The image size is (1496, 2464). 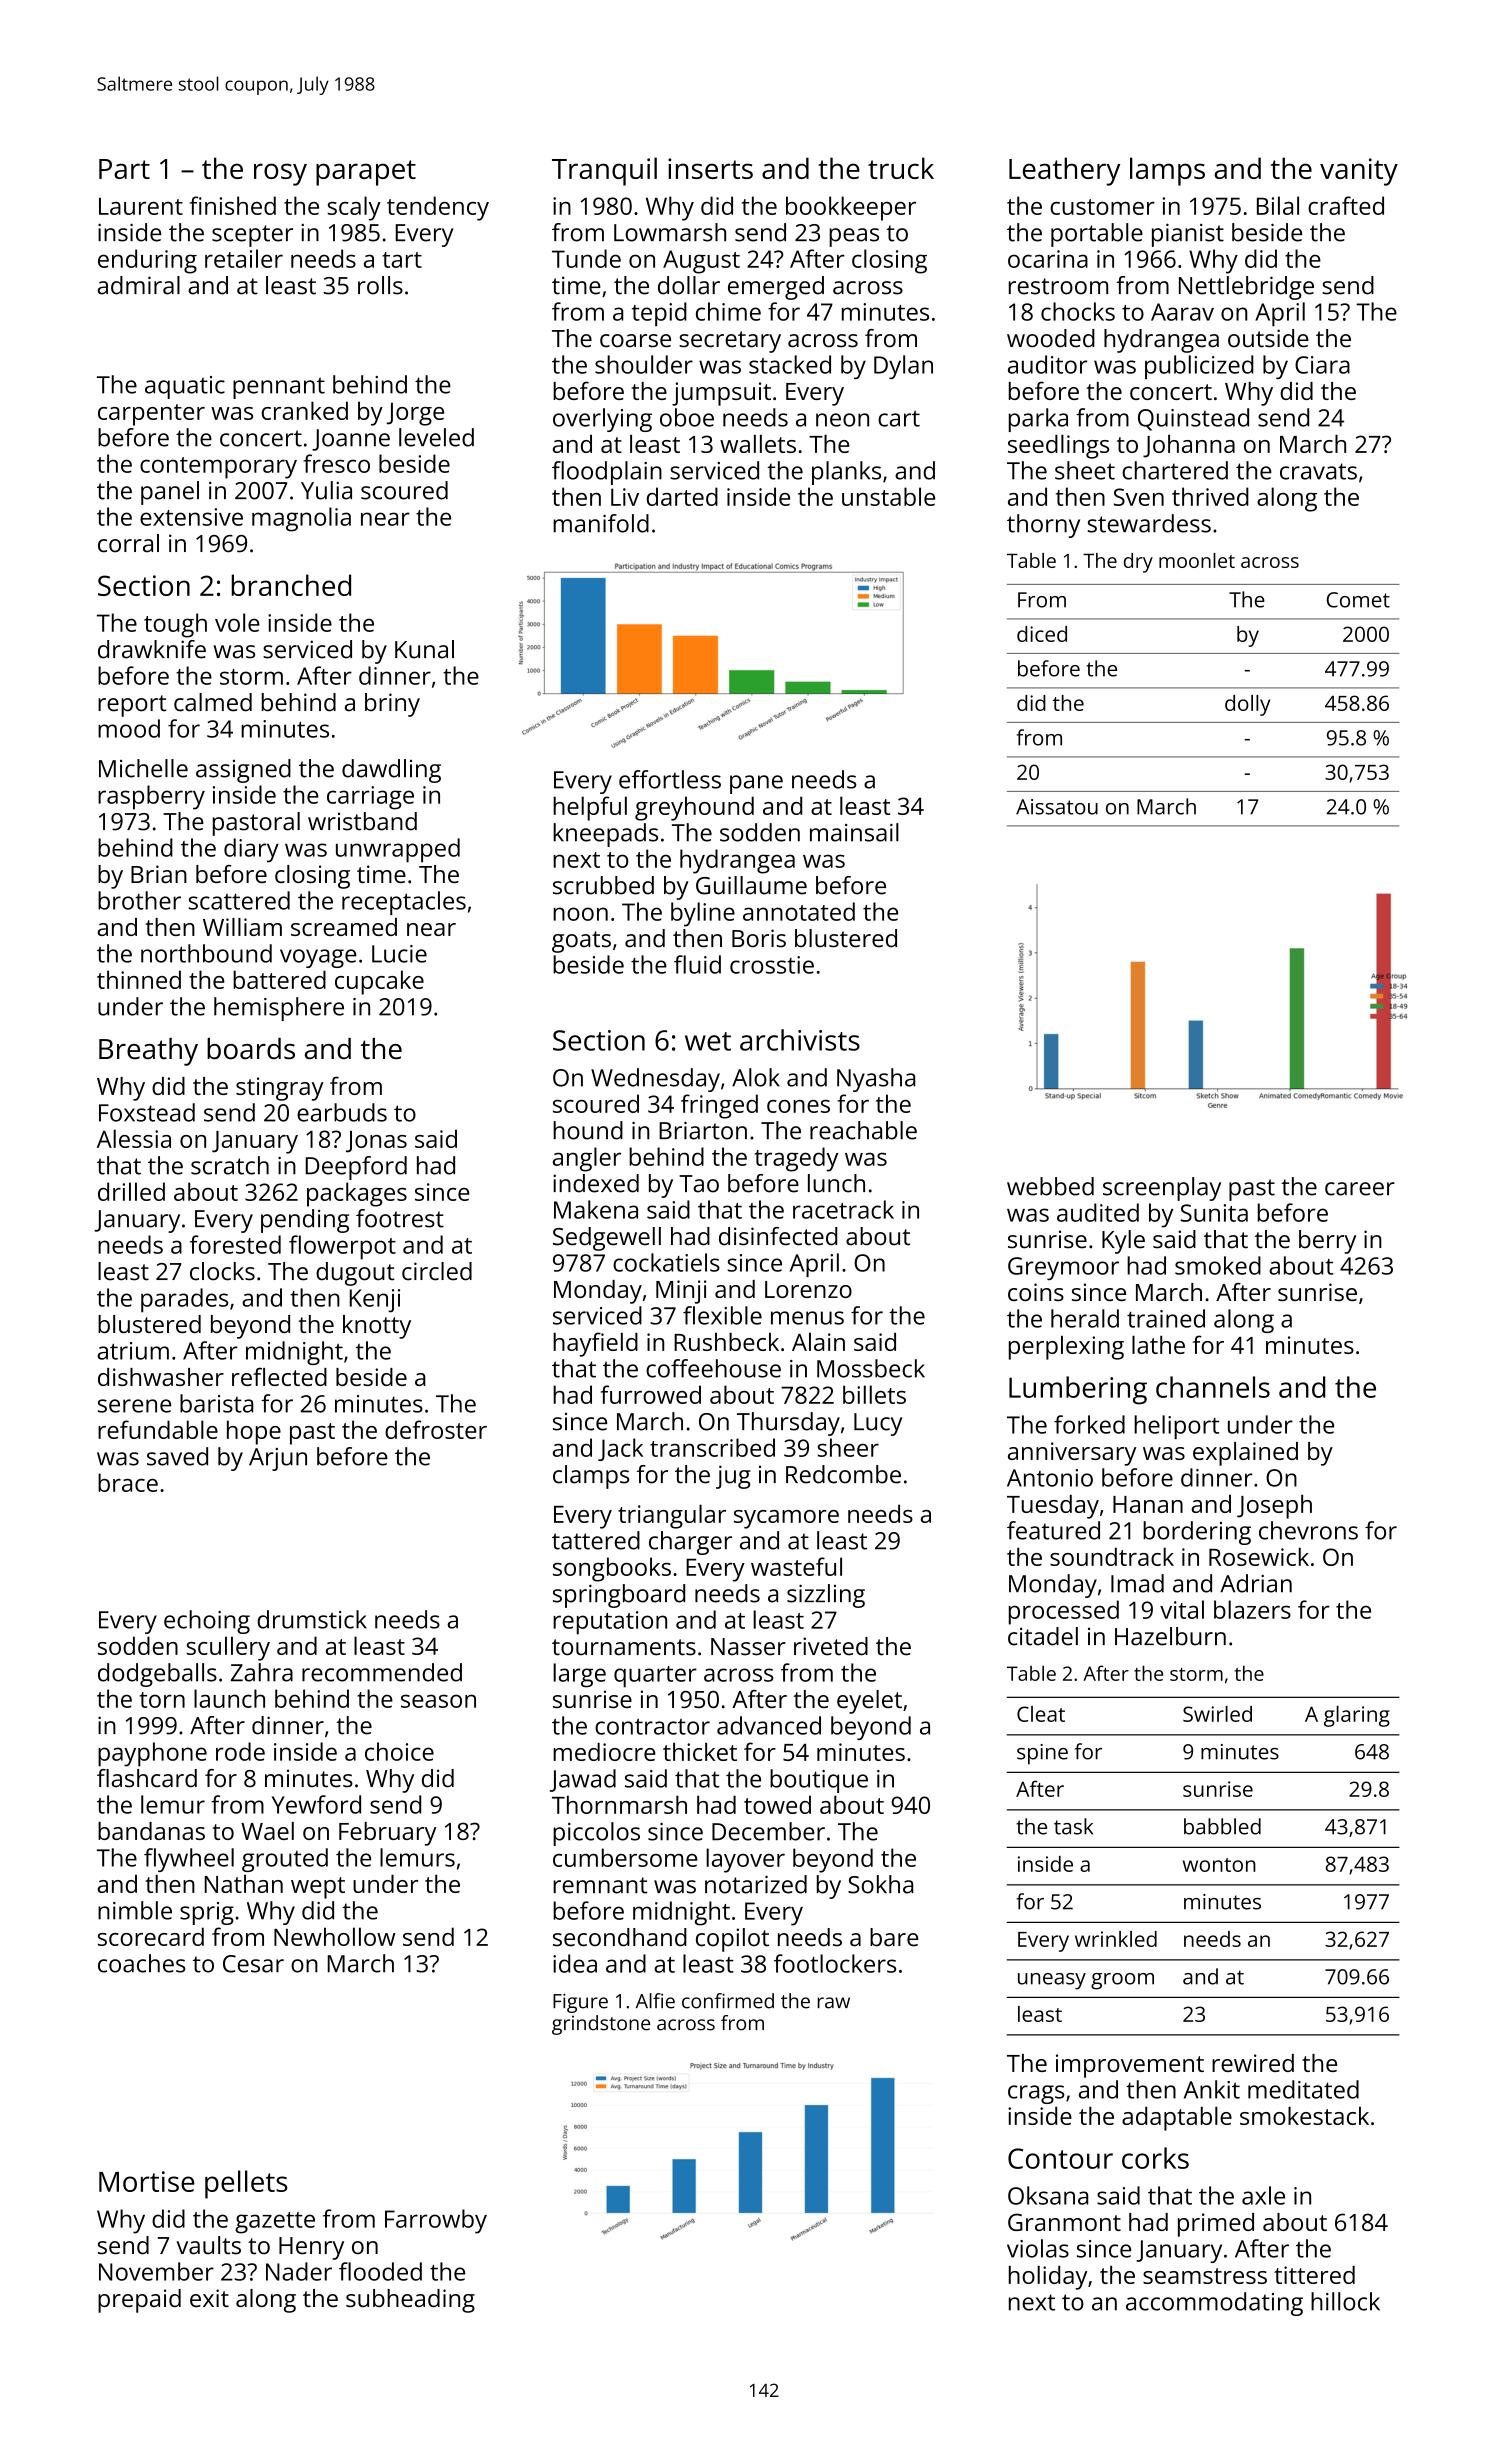 What do you see at coordinates (1308, 1530) in the document?
I see `chevrons` at bounding box center [1308, 1530].
